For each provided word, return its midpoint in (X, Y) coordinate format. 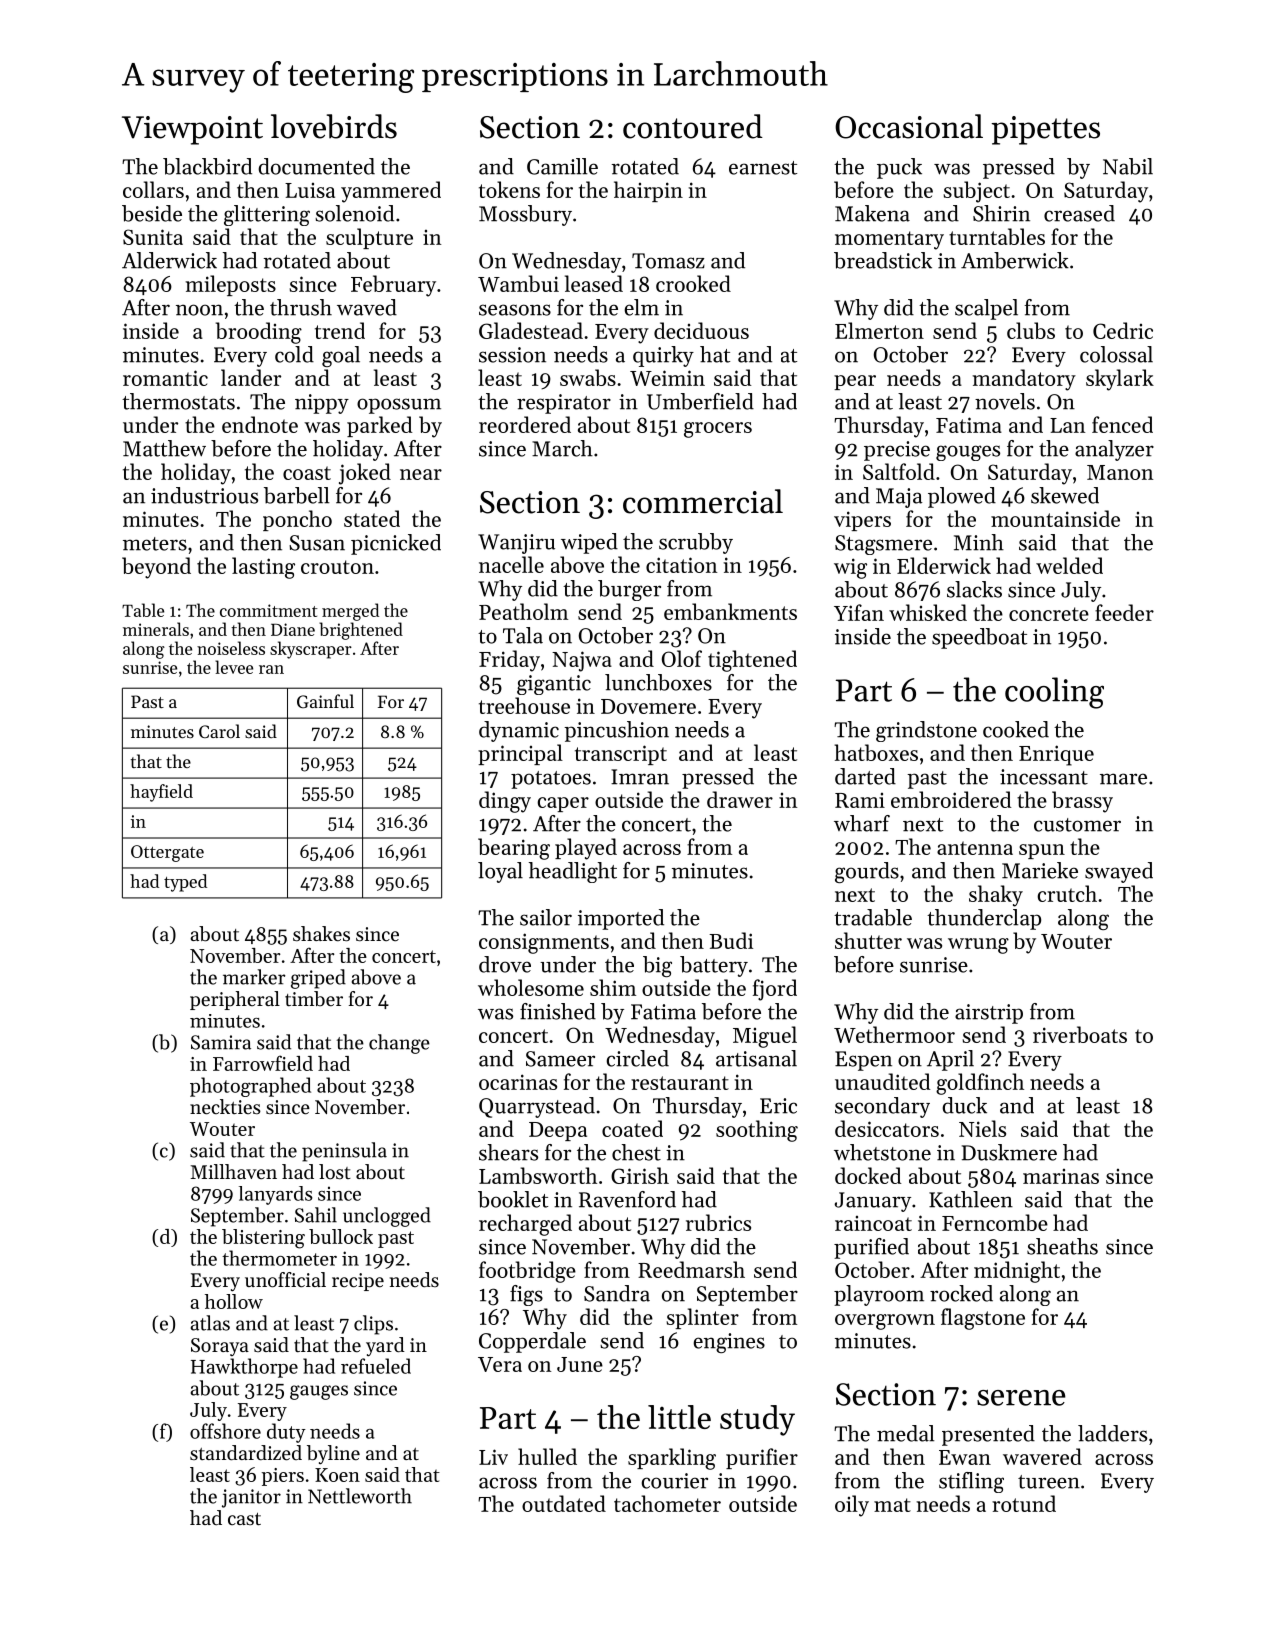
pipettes (1045, 130)
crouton (337, 567)
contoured (693, 126)
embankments (730, 611)
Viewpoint (192, 130)
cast (244, 1519)
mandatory (1024, 380)
